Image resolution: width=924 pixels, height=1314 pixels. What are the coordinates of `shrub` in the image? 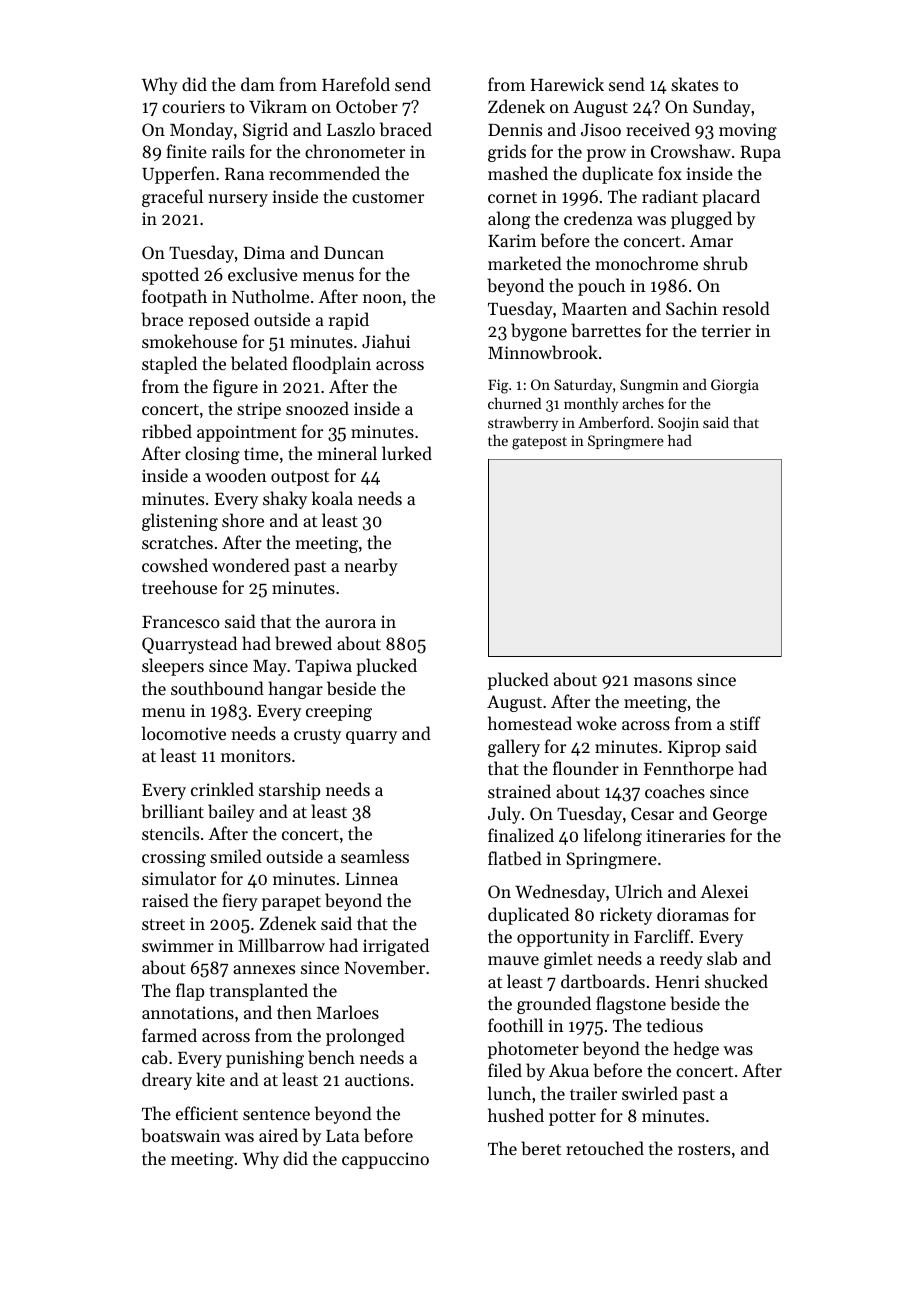 It's located at (725, 263).
